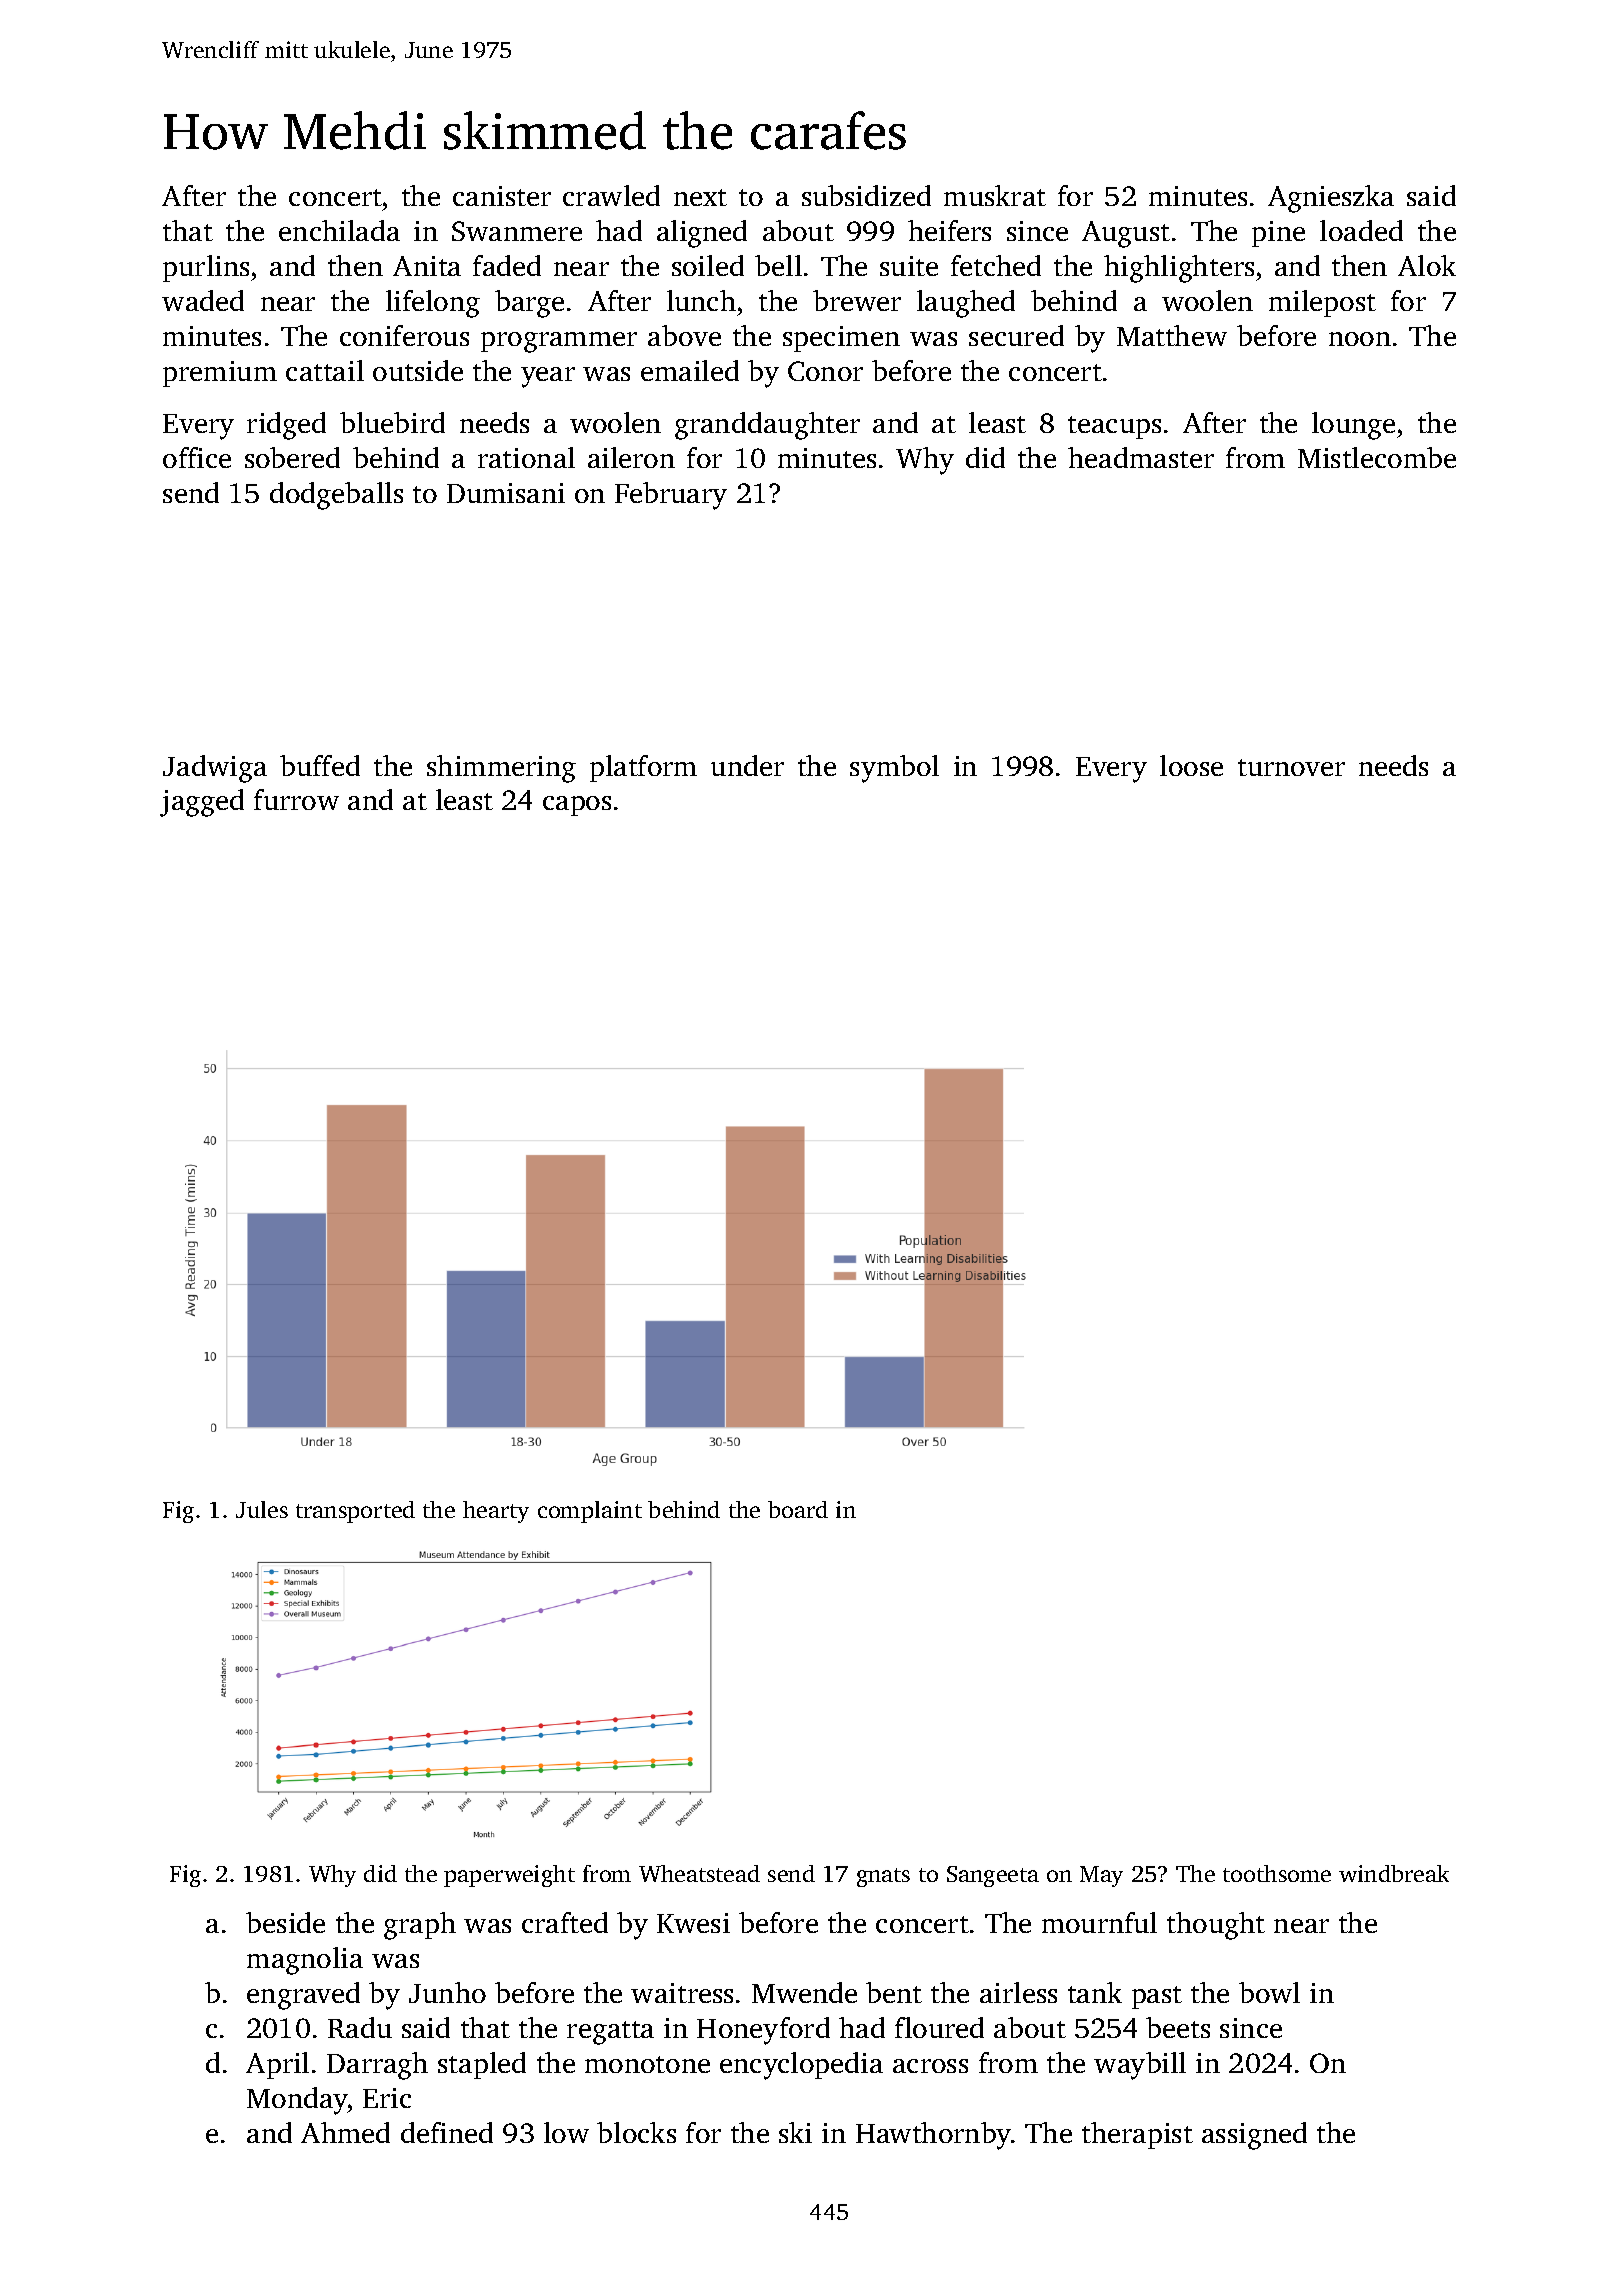 The height and width of the screenshot is (2292, 1620). What do you see at coordinates (502, 196) in the screenshot?
I see `canister` at bounding box center [502, 196].
